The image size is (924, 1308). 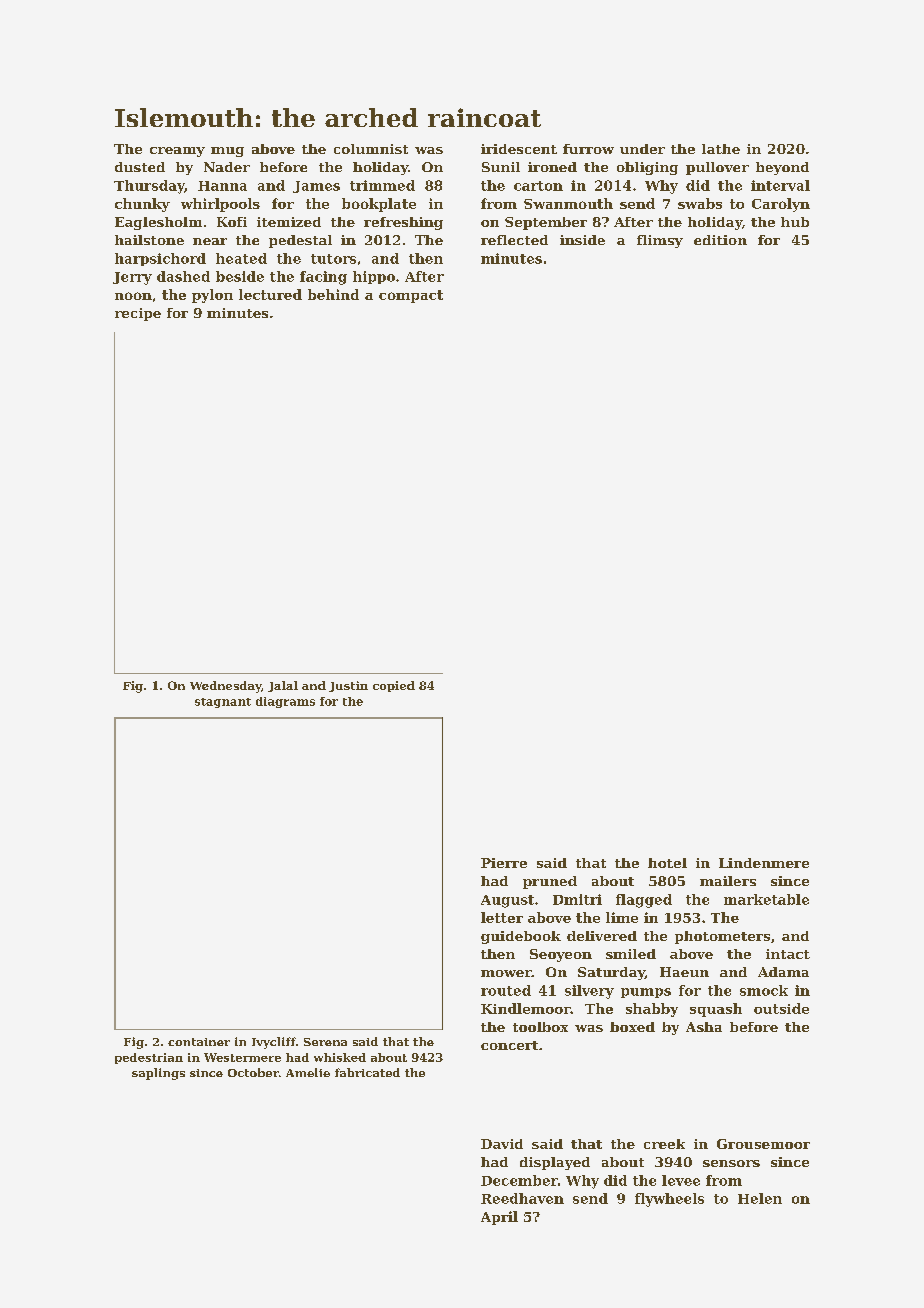 What do you see at coordinates (225, 687) in the screenshot?
I see `Wednesday` at bounding box center [225, 687].
